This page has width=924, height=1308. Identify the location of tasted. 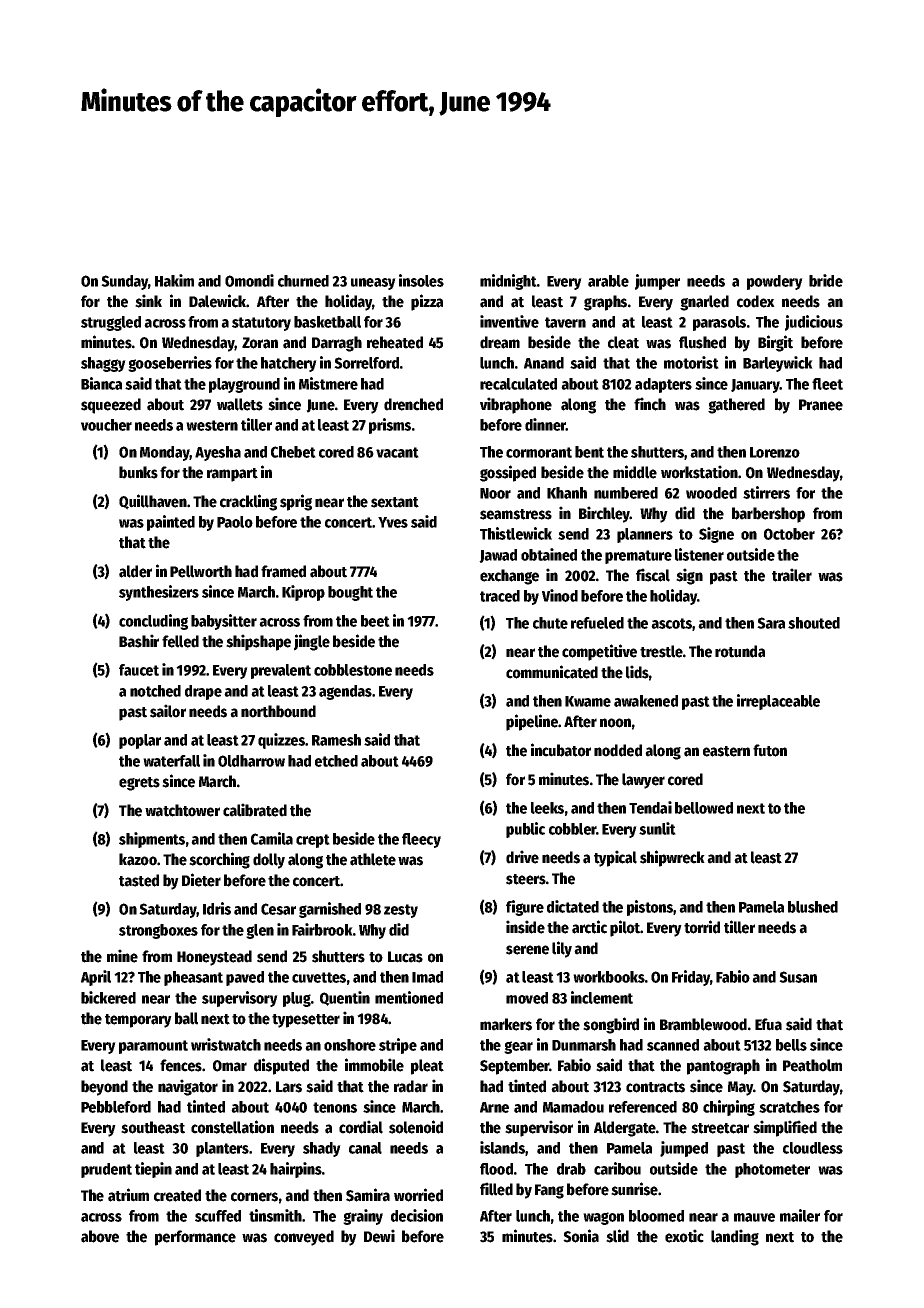
(139, 880).
